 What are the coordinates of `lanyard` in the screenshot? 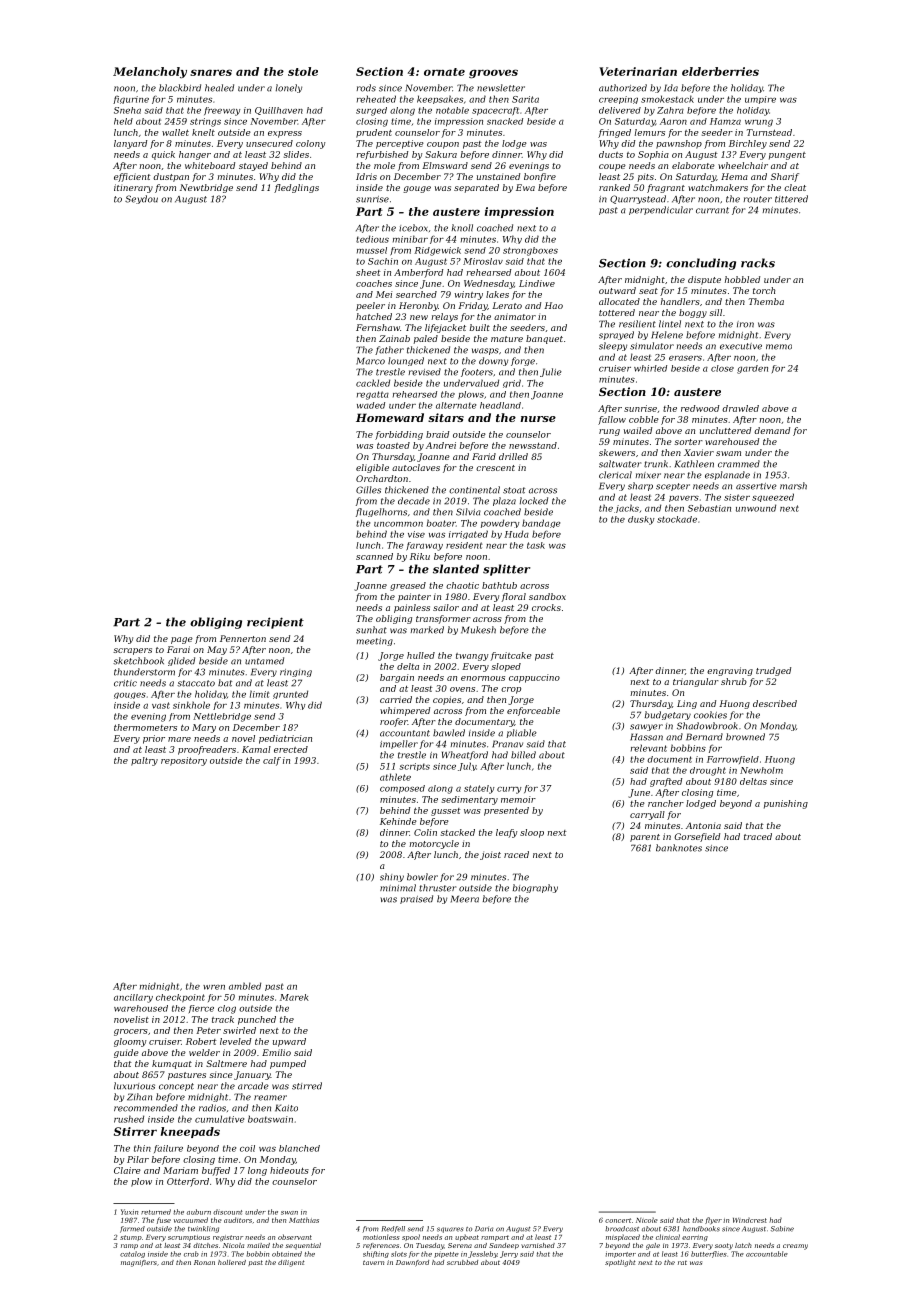 It's located at (131, 144).
